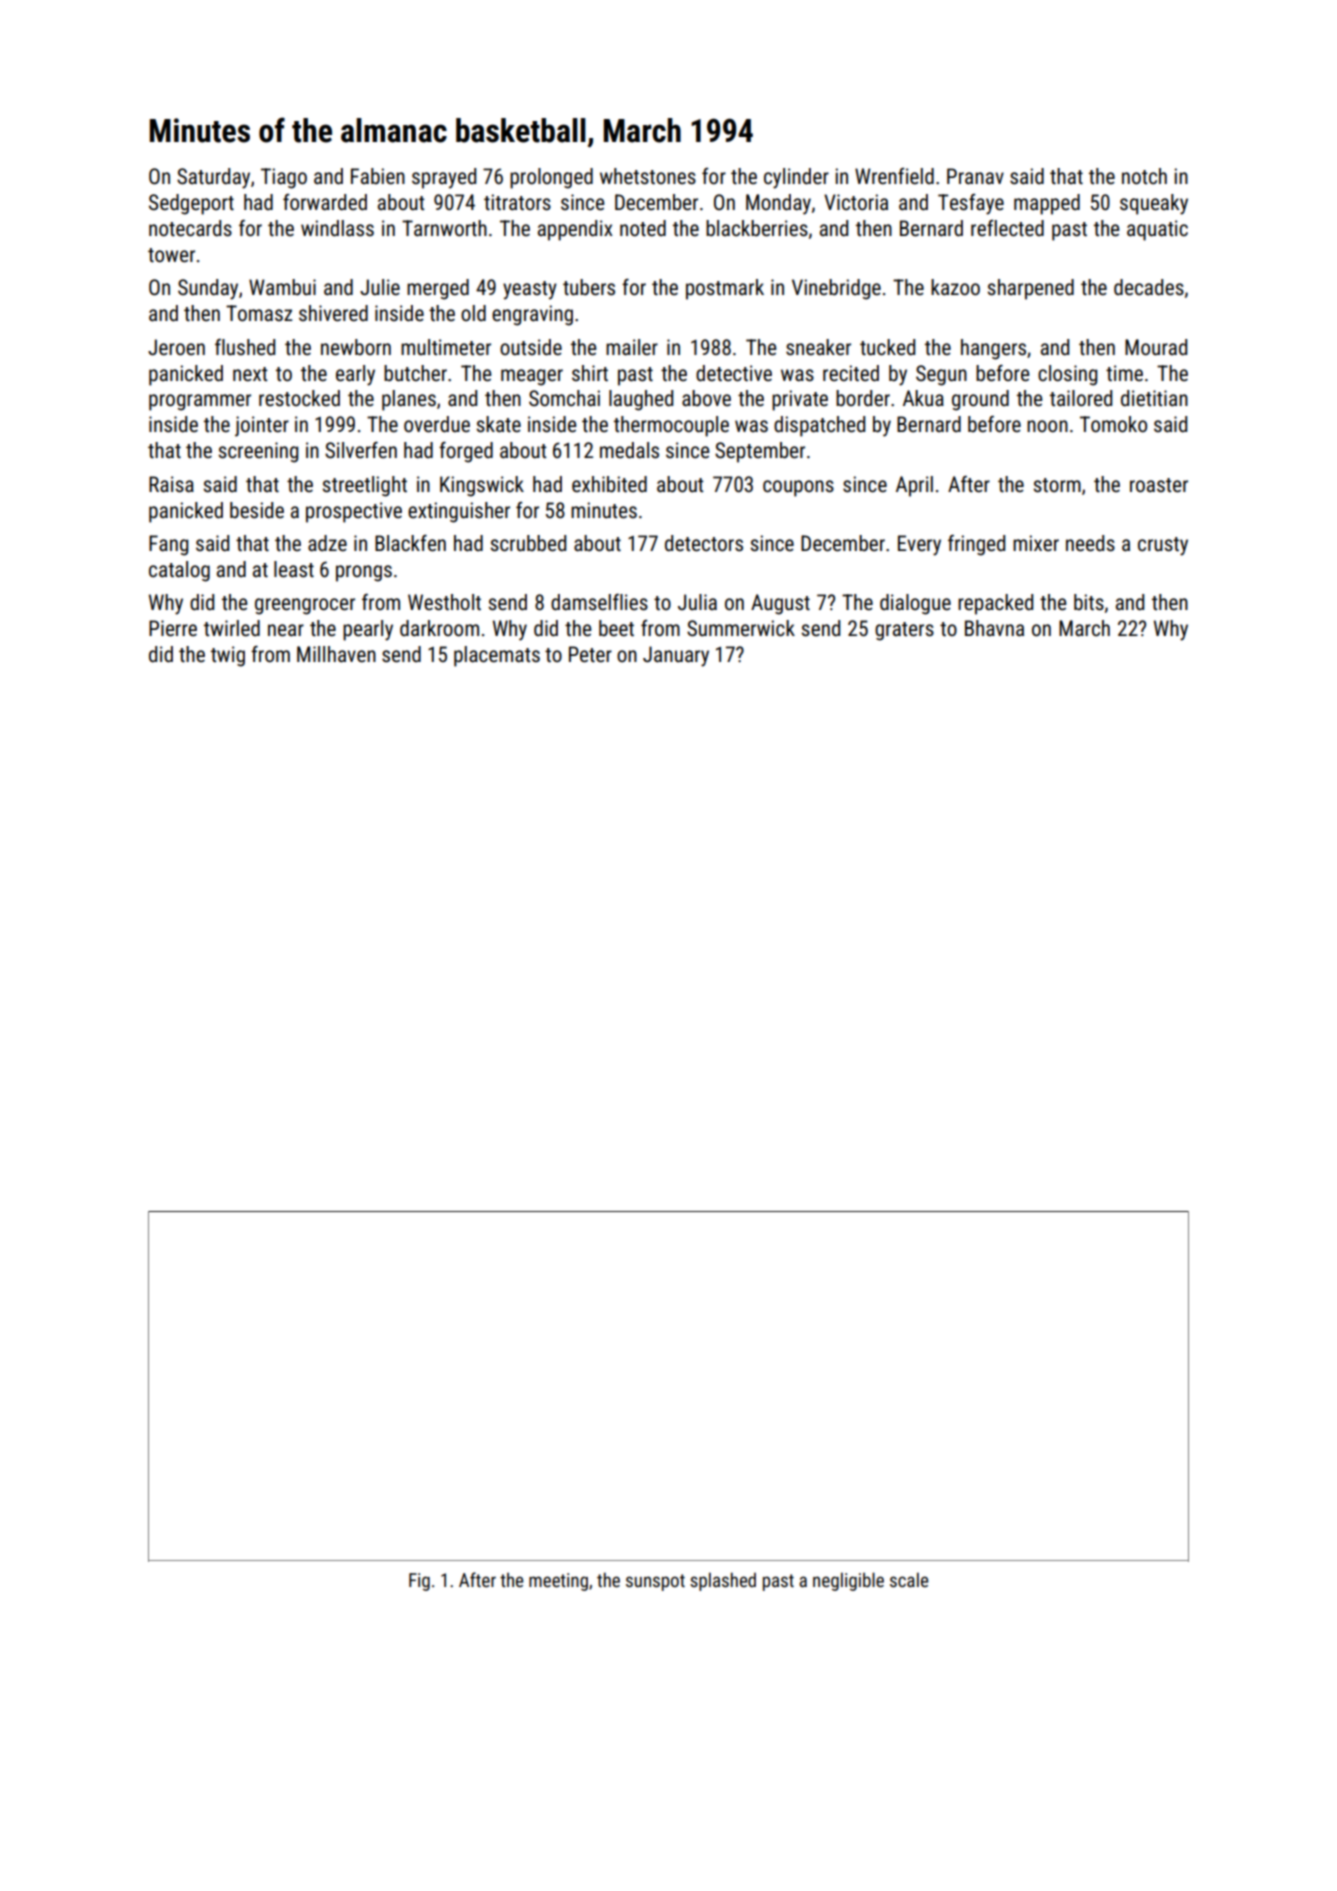  I want to click on Bhavna, so click(994, 628).
